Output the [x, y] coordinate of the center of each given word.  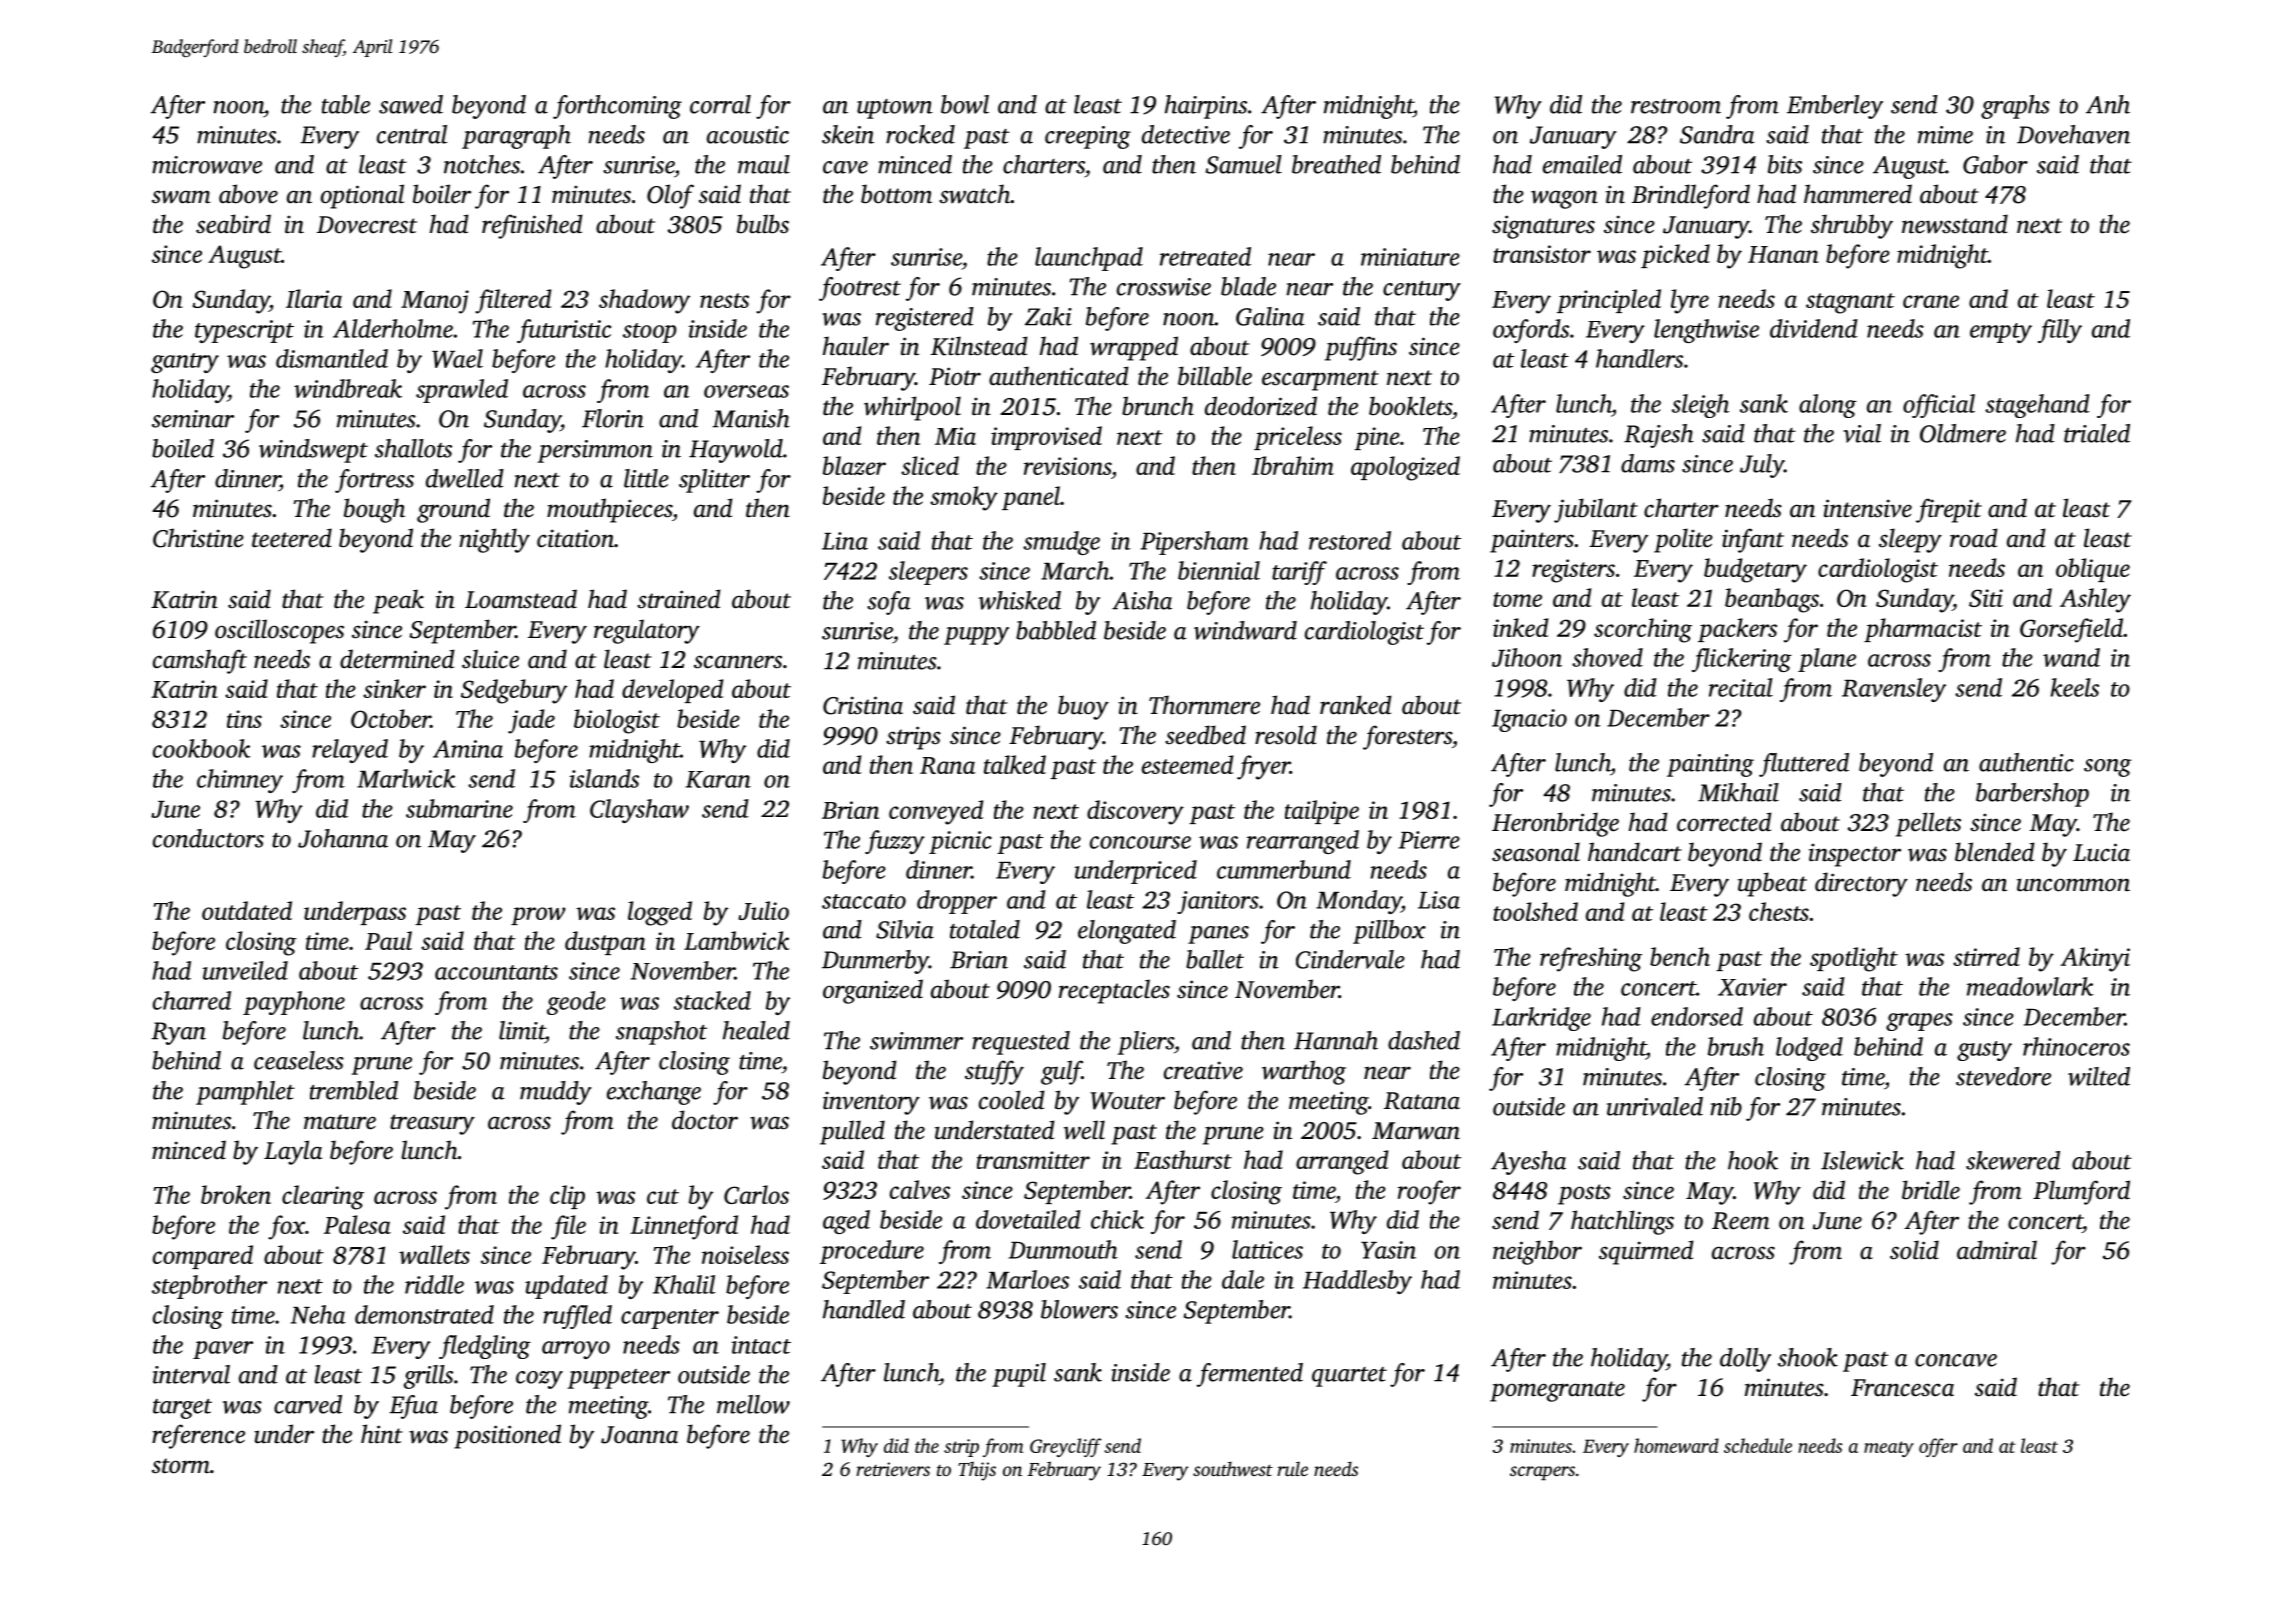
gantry [185, 363]
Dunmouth [1063, 1249]
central [412, 134]
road [1974, 538]
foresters [1407, 737]
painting [1710, 765]
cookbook [202, 748]
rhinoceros [2076, 1046]
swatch [974, 194]
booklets [1410, 406]
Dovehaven [2073, 134]
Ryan [178, 1033]
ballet [1215, 959]
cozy [539, 1380]
